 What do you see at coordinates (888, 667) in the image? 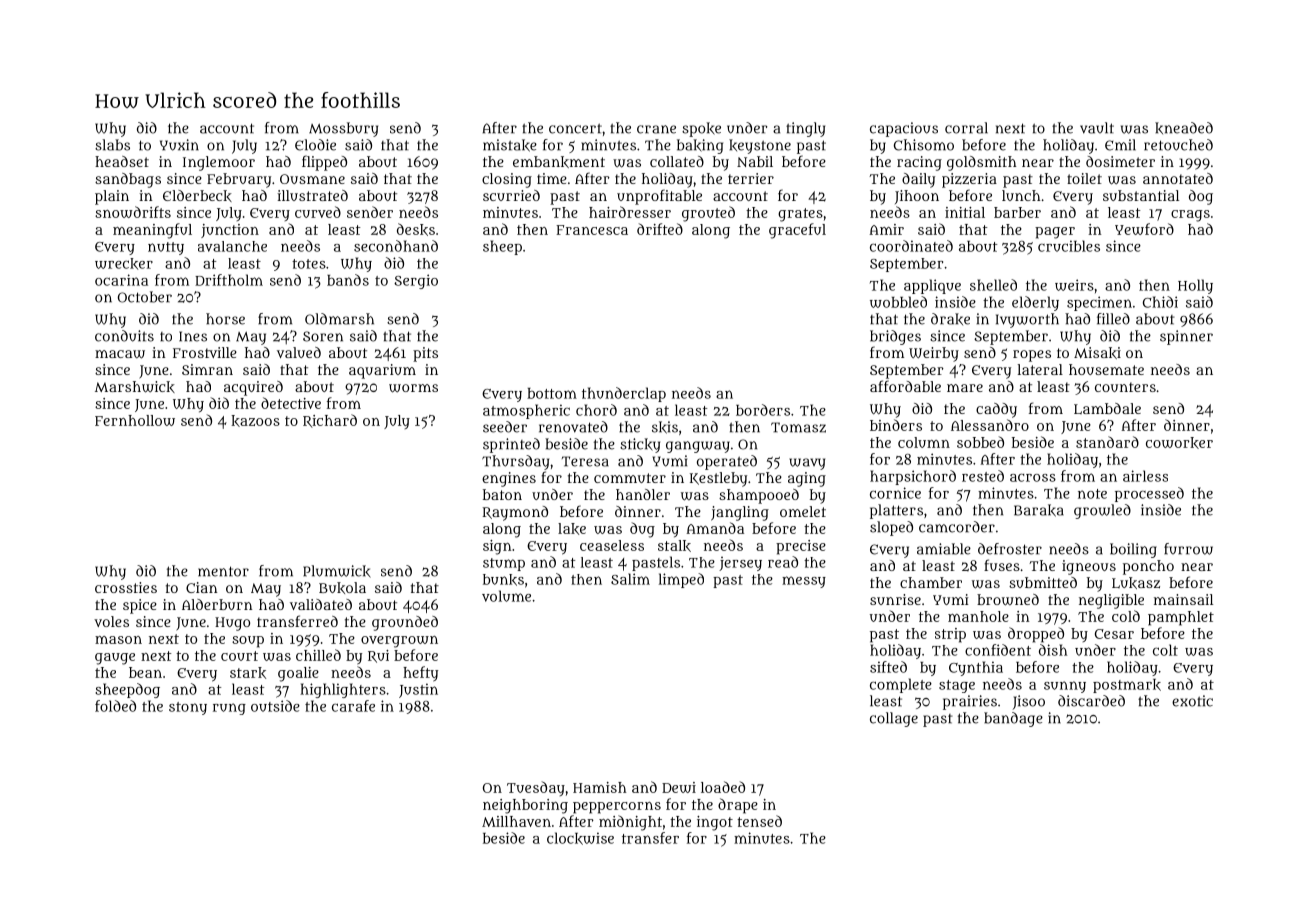
I see `sifted` at bounding box center [888, 667].
